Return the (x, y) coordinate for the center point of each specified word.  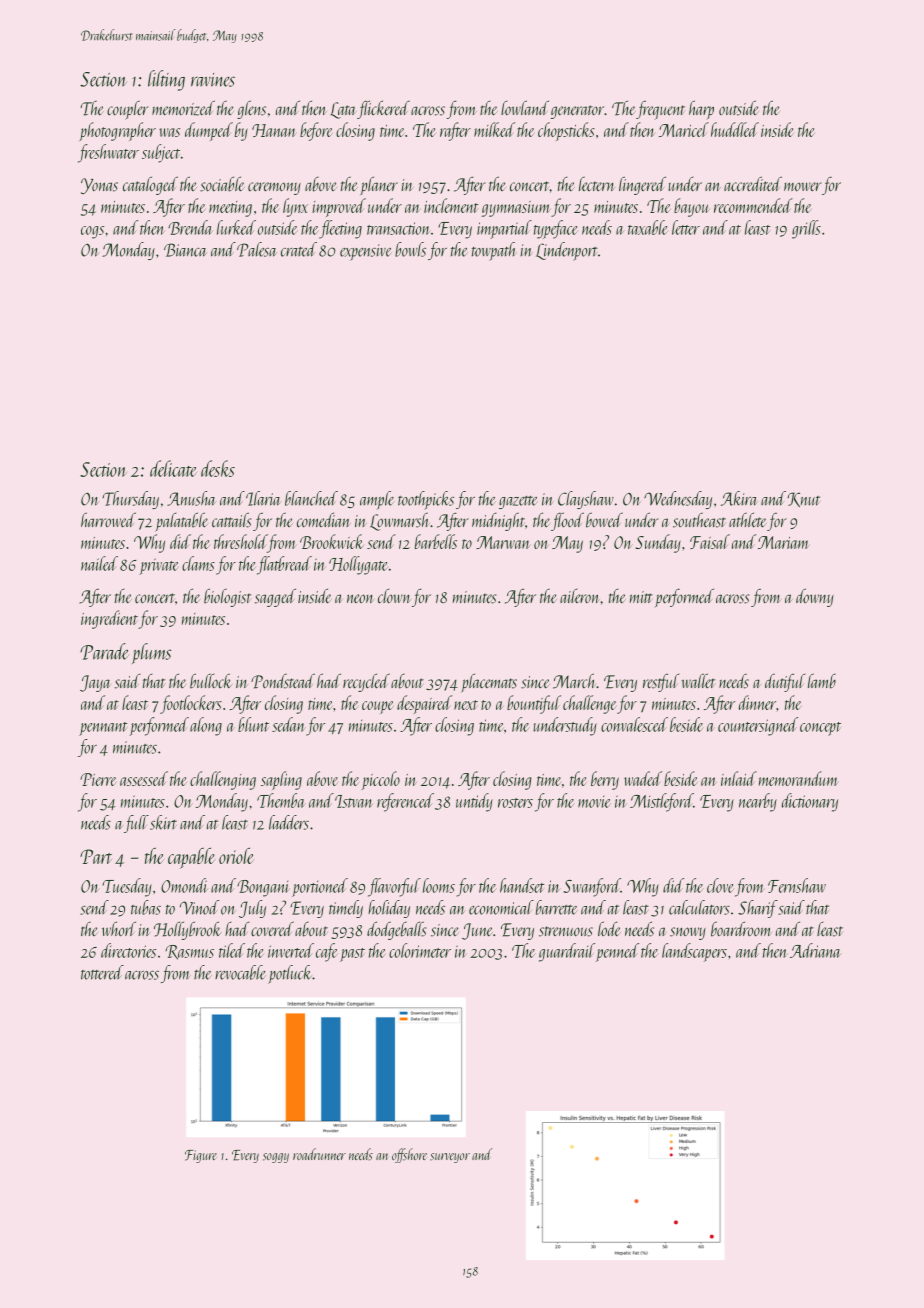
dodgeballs (396, 930)
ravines (213, 80)
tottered (102, 972)
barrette (557, 907)
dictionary (810, 802)
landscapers (694, 952)
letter (686, 227)
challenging (223, 780)
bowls (410, 249)
